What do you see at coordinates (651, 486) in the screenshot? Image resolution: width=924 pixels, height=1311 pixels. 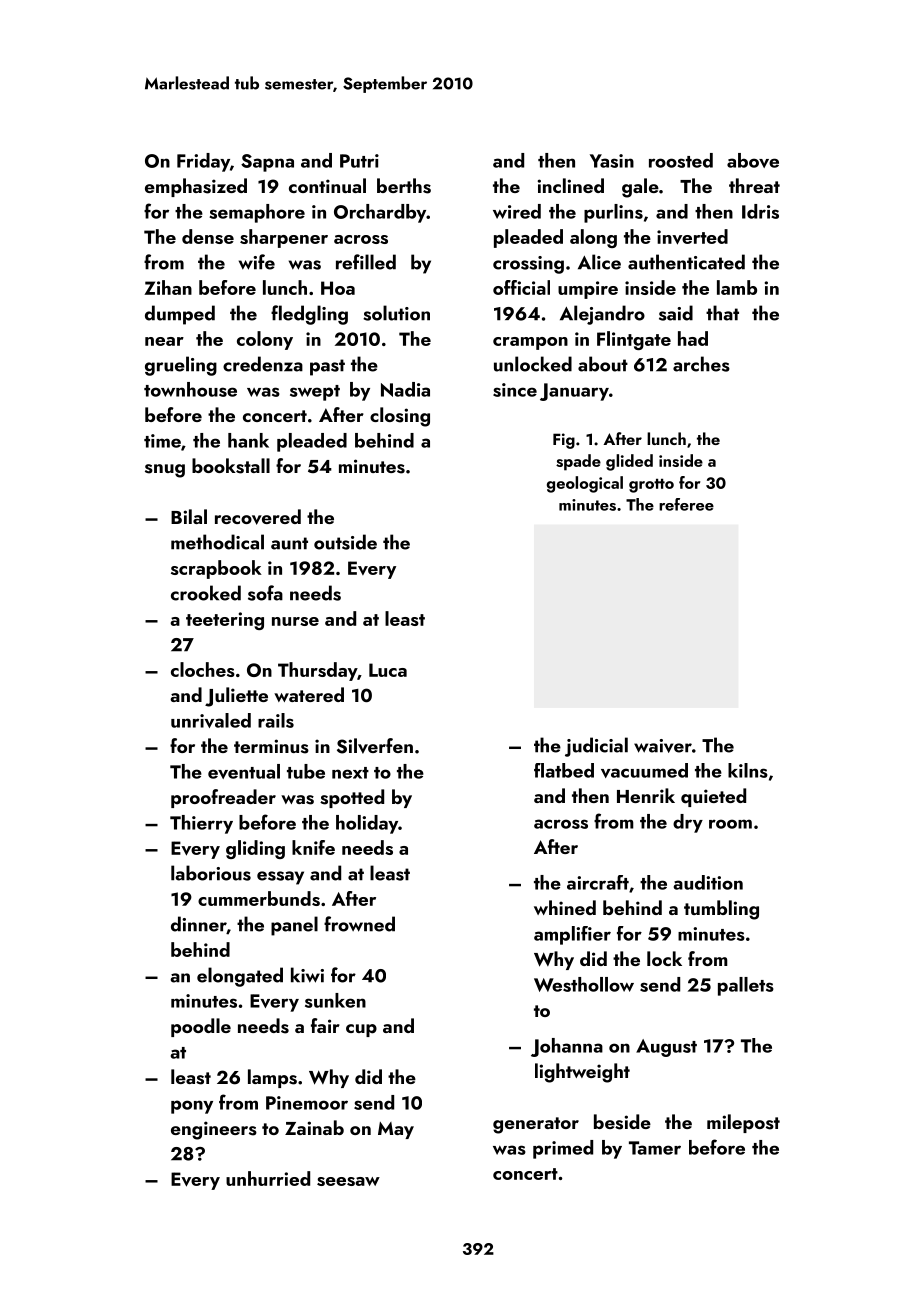 I see `grotto` at bounding box center [651, 486].
